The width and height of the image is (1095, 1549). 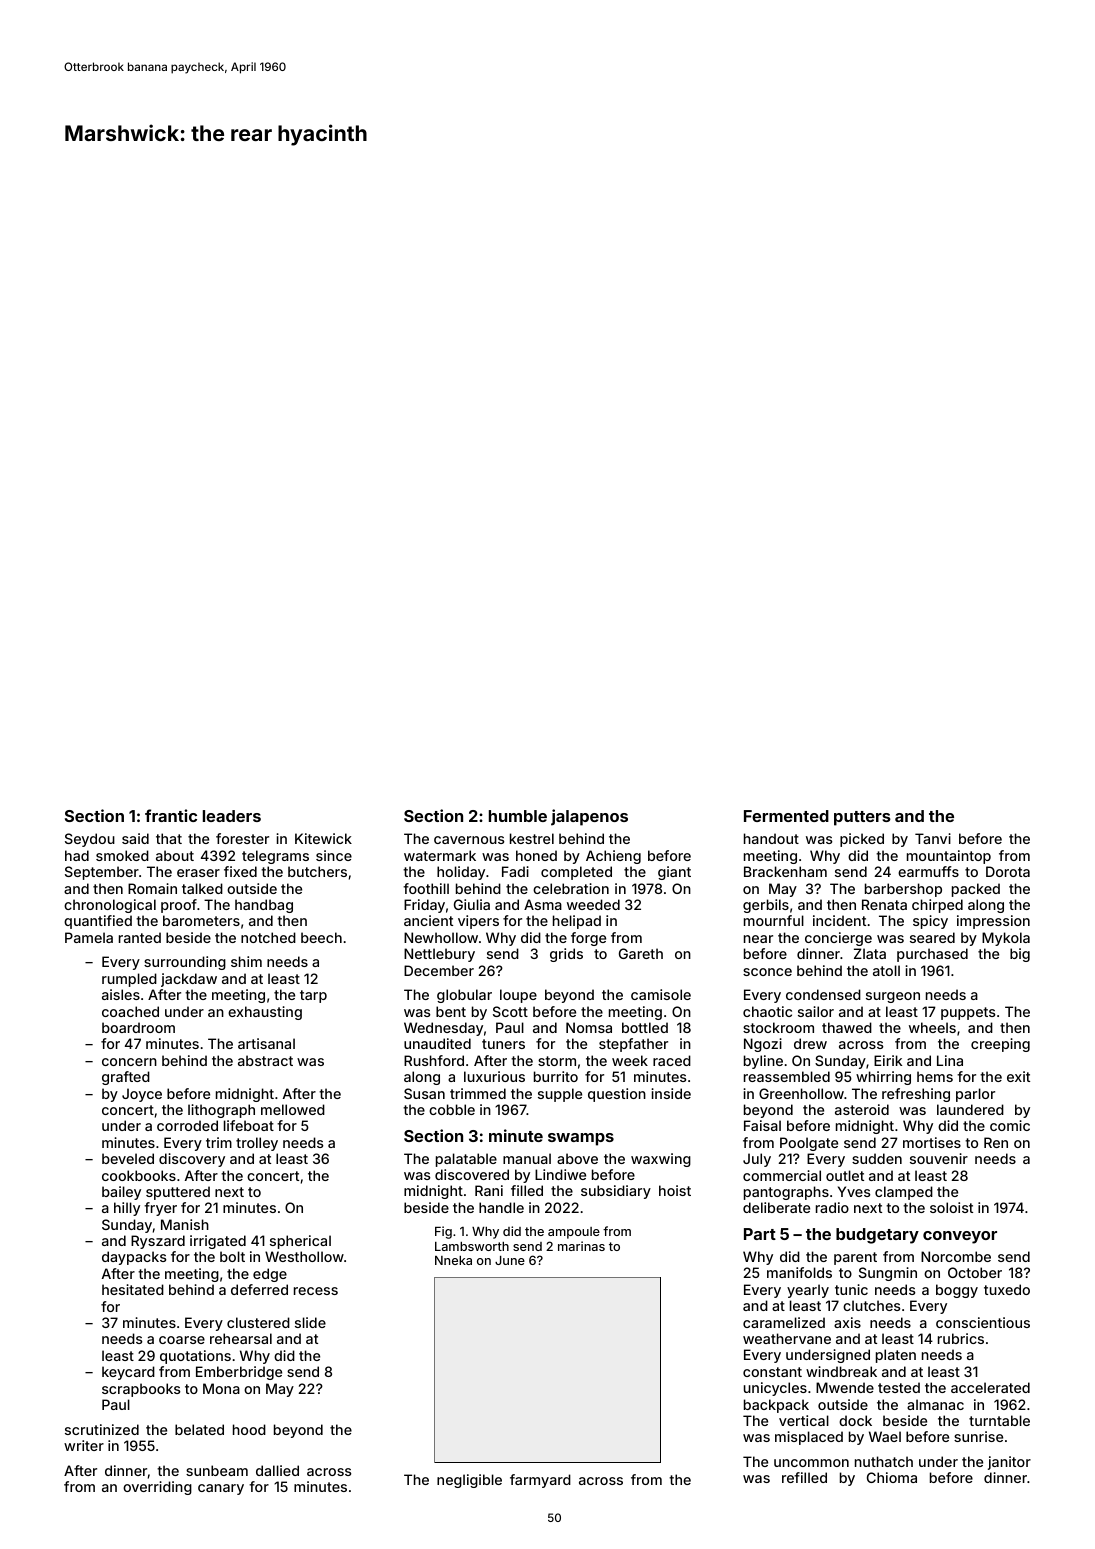 What do you see at coordinates (501, 1207) in the image?
I see `handle` at bounding box center [501, 1207].
